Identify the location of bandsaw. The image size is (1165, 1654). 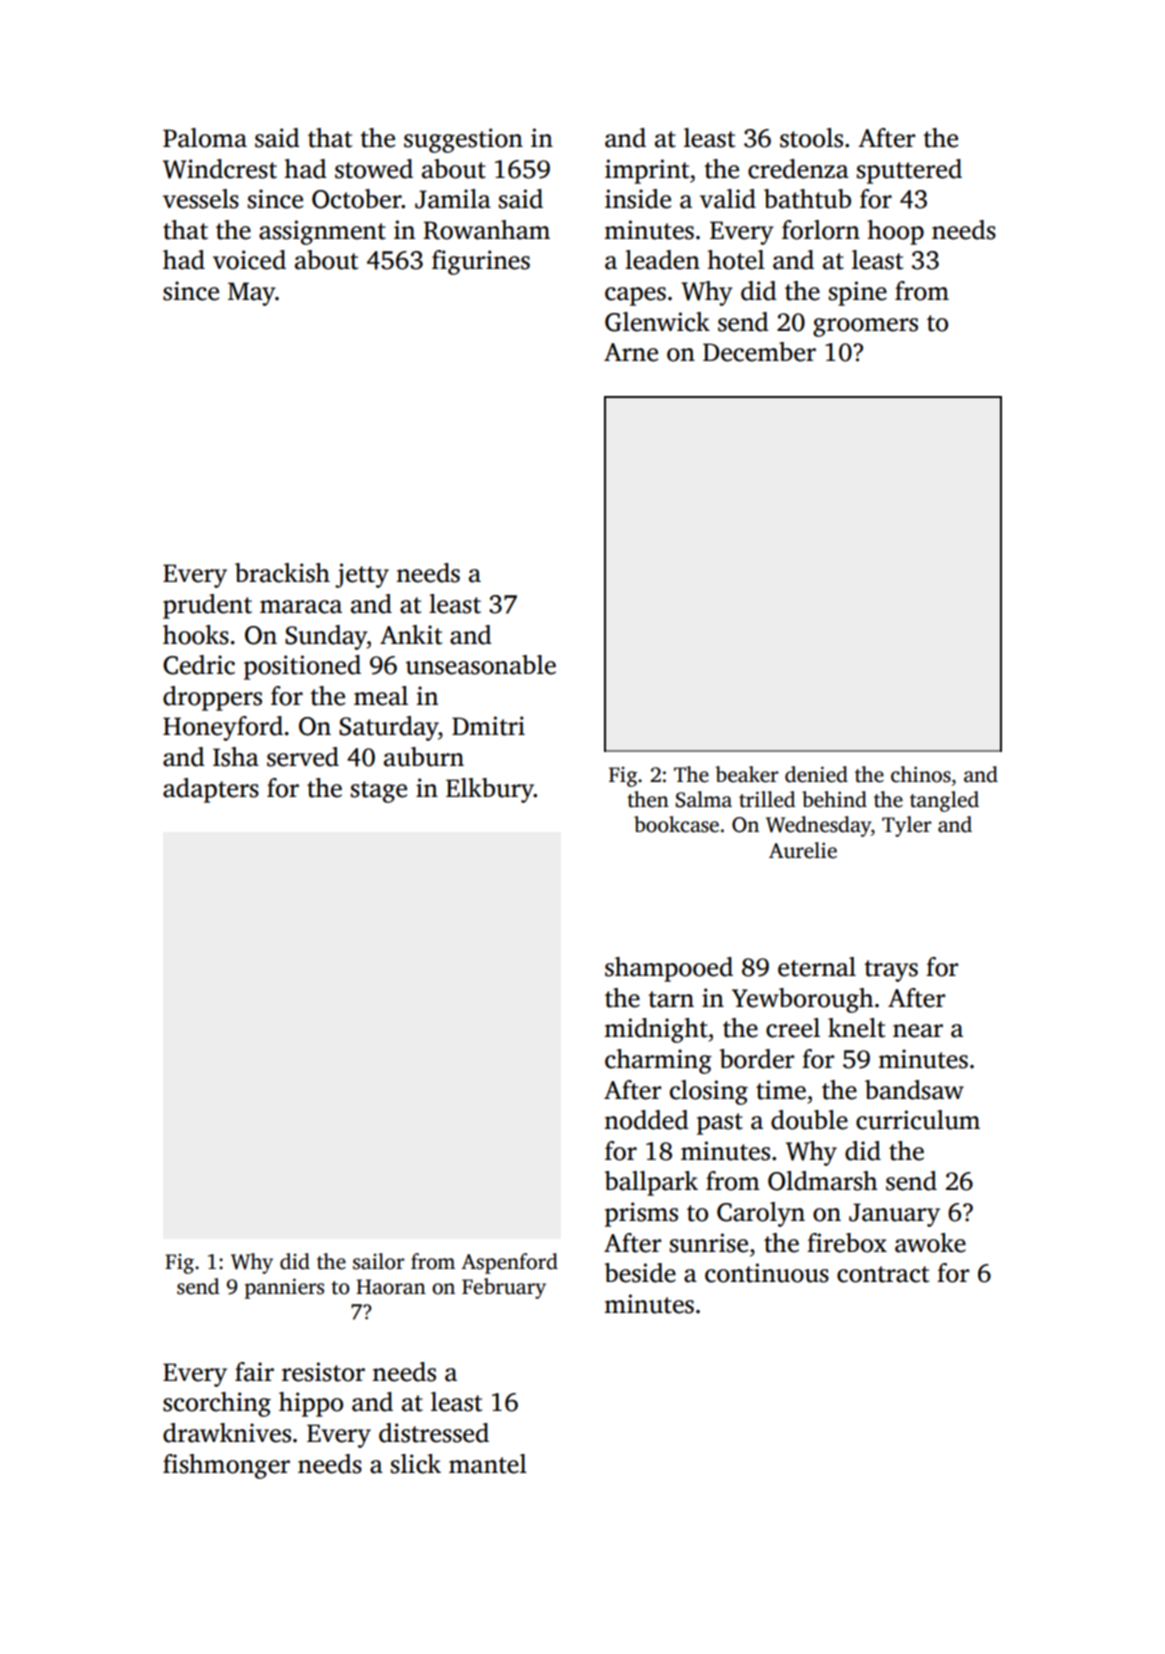
(914, 1090).
